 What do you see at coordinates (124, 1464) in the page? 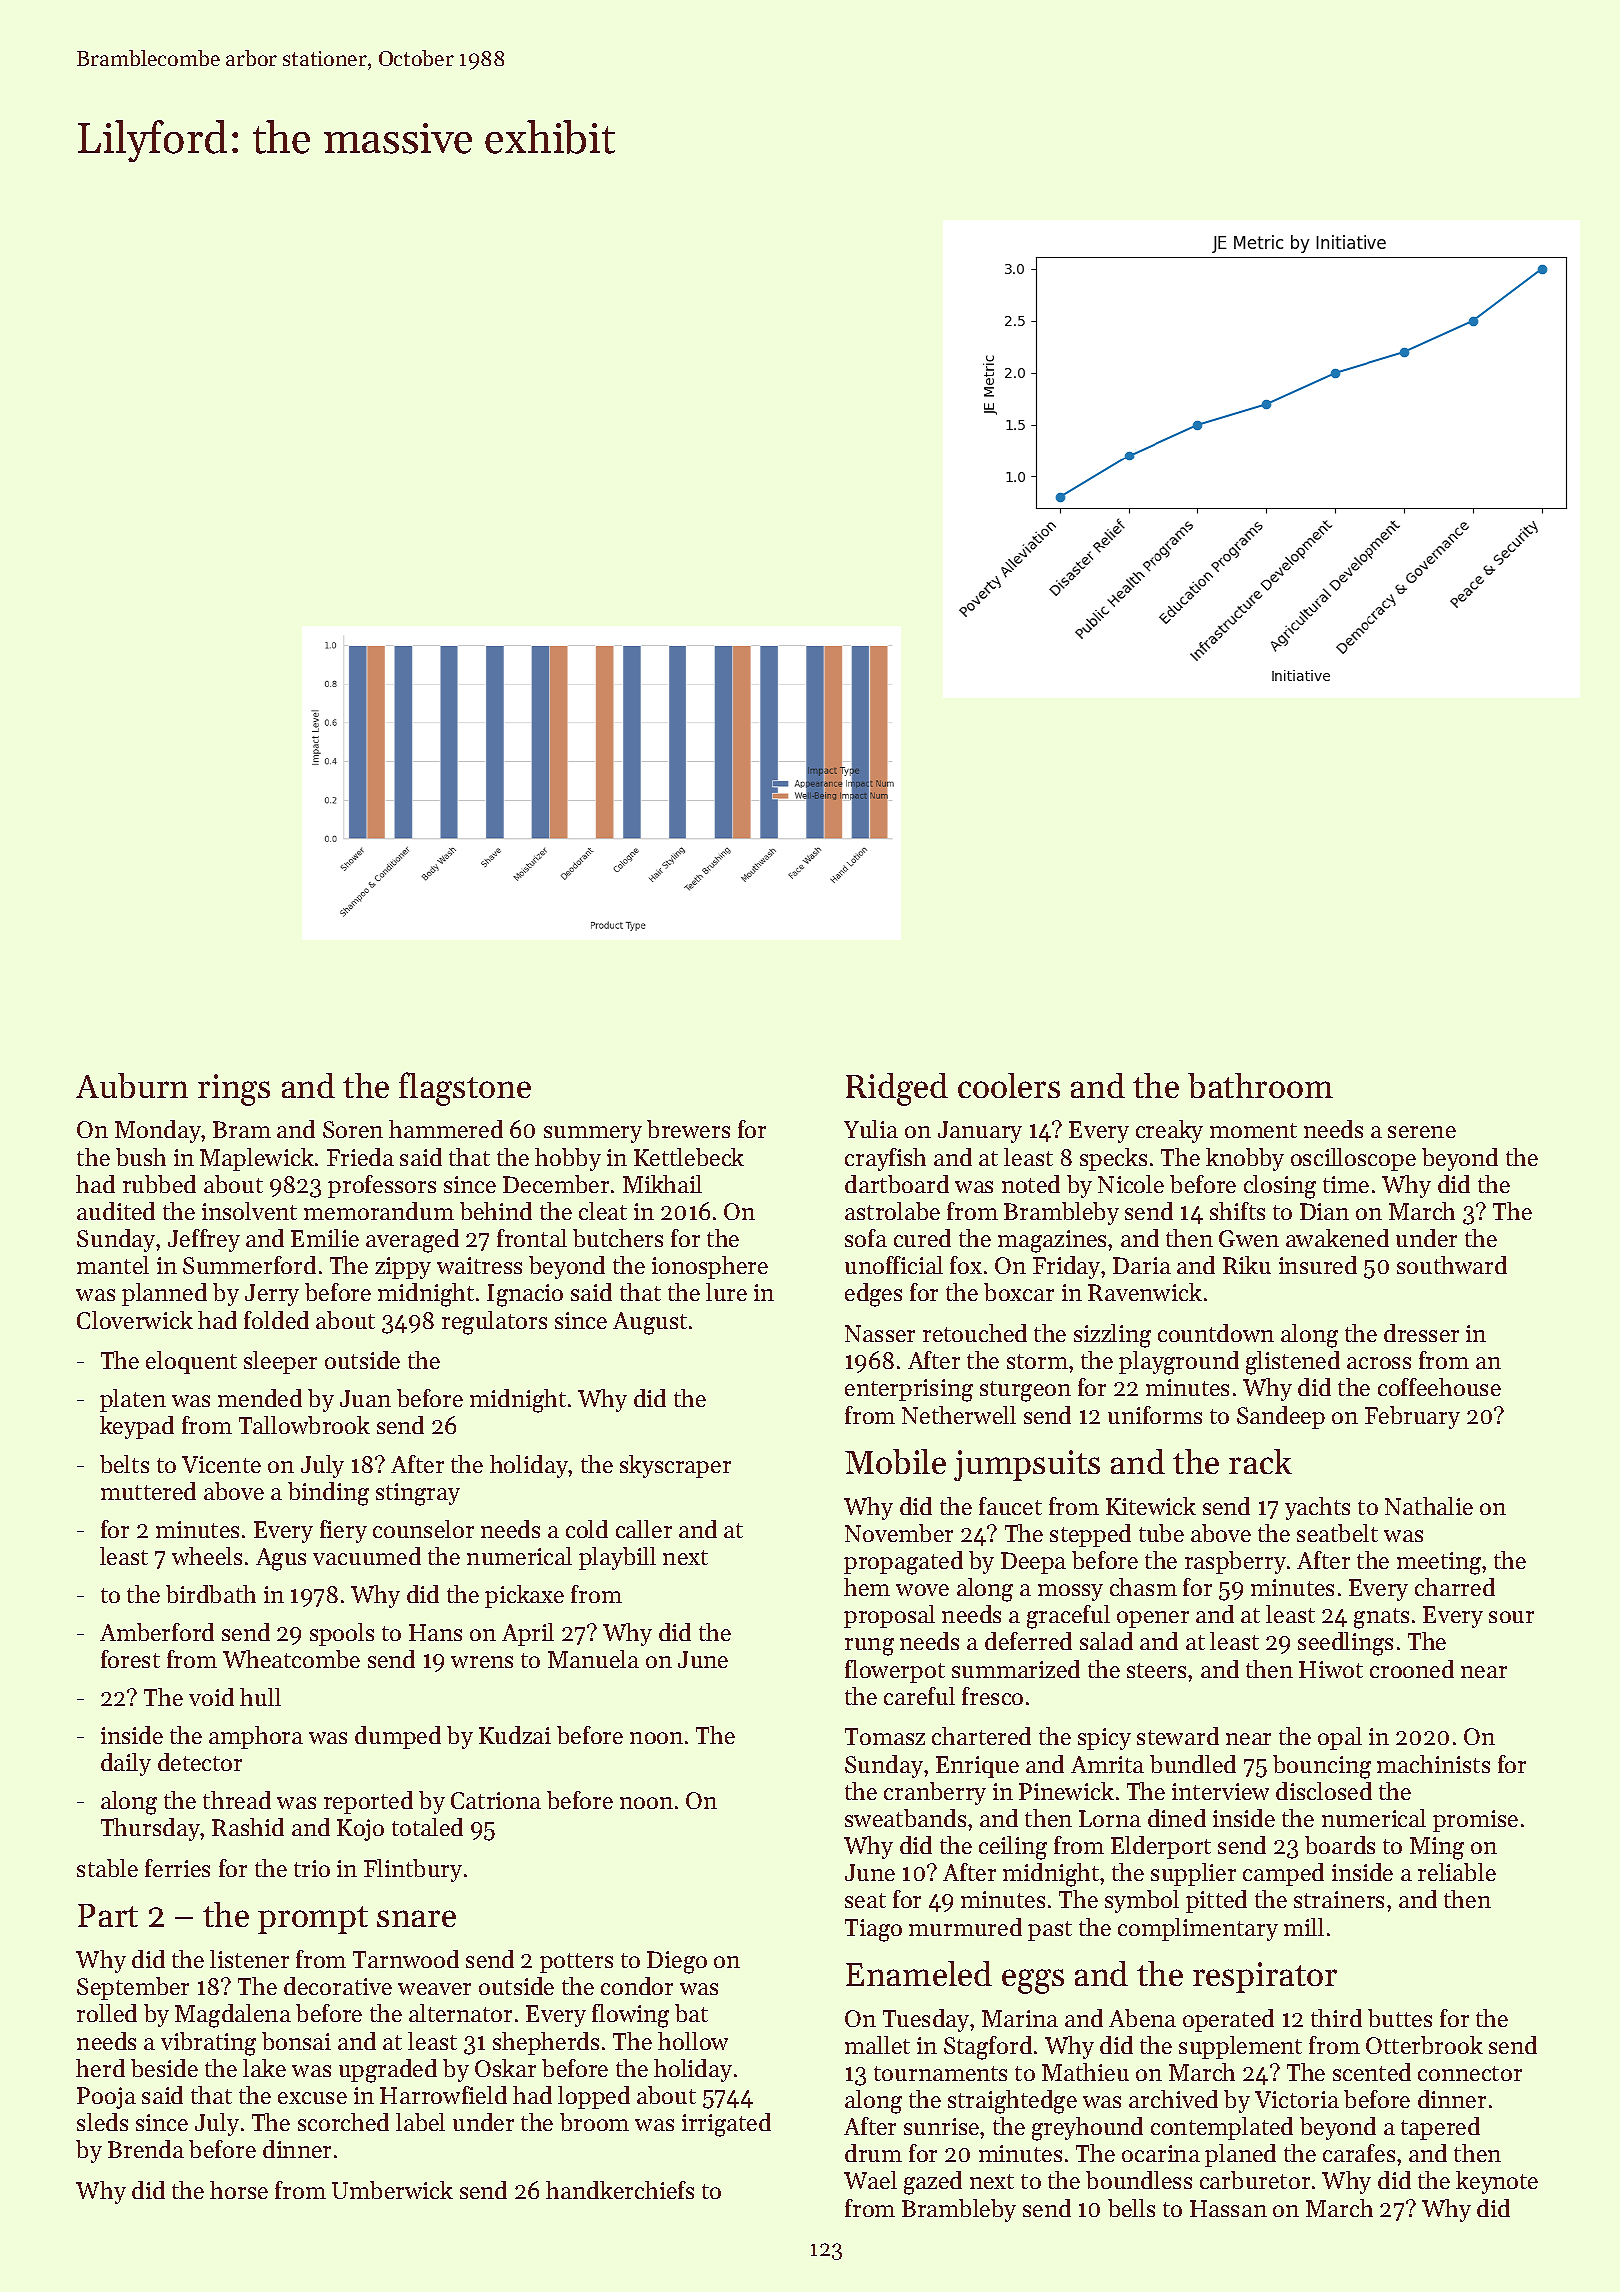
I see `belts` at bounding box center [124, 1464].
